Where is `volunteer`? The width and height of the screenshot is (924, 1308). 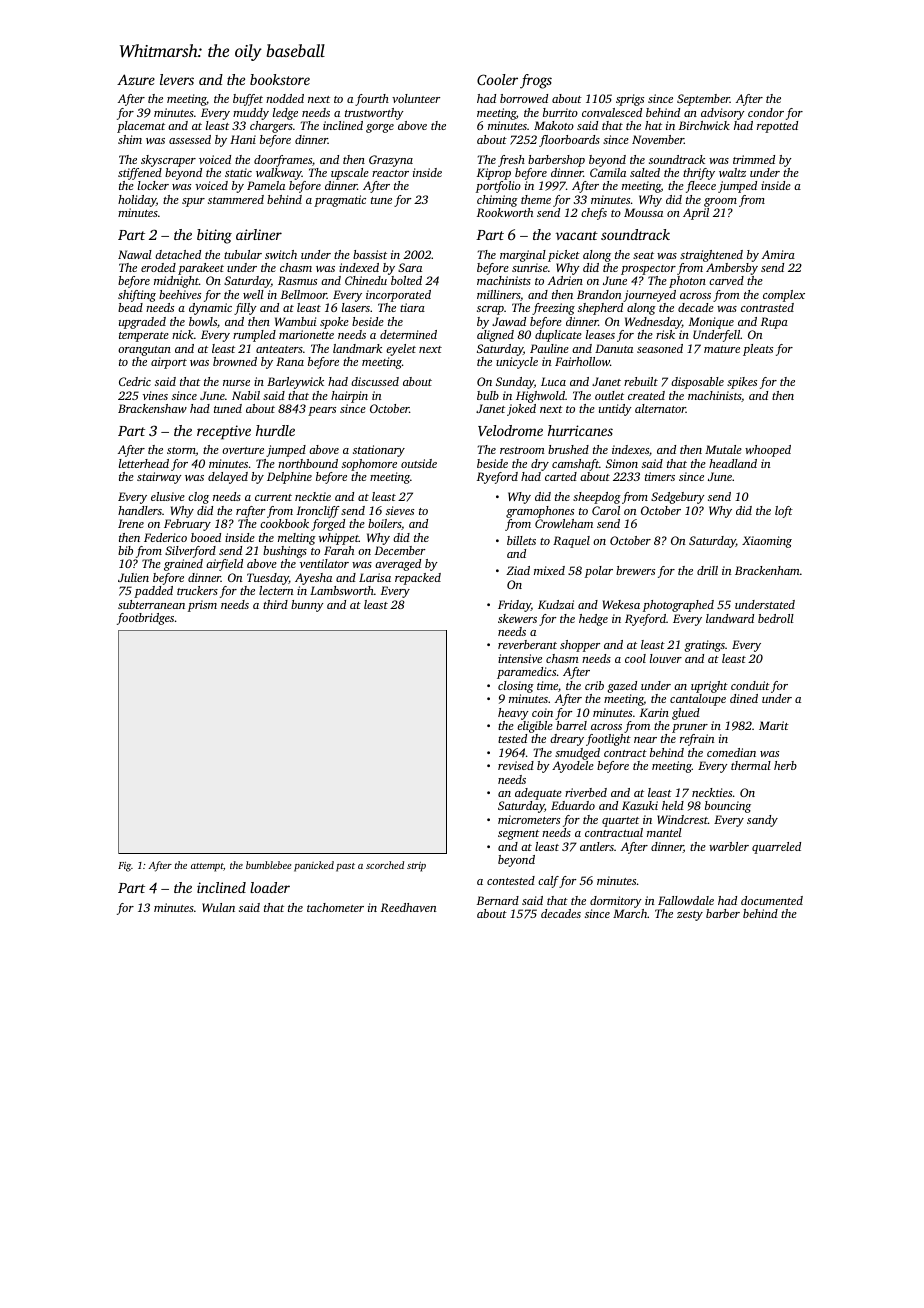 volunteer is located at coordinates (416, 98).
